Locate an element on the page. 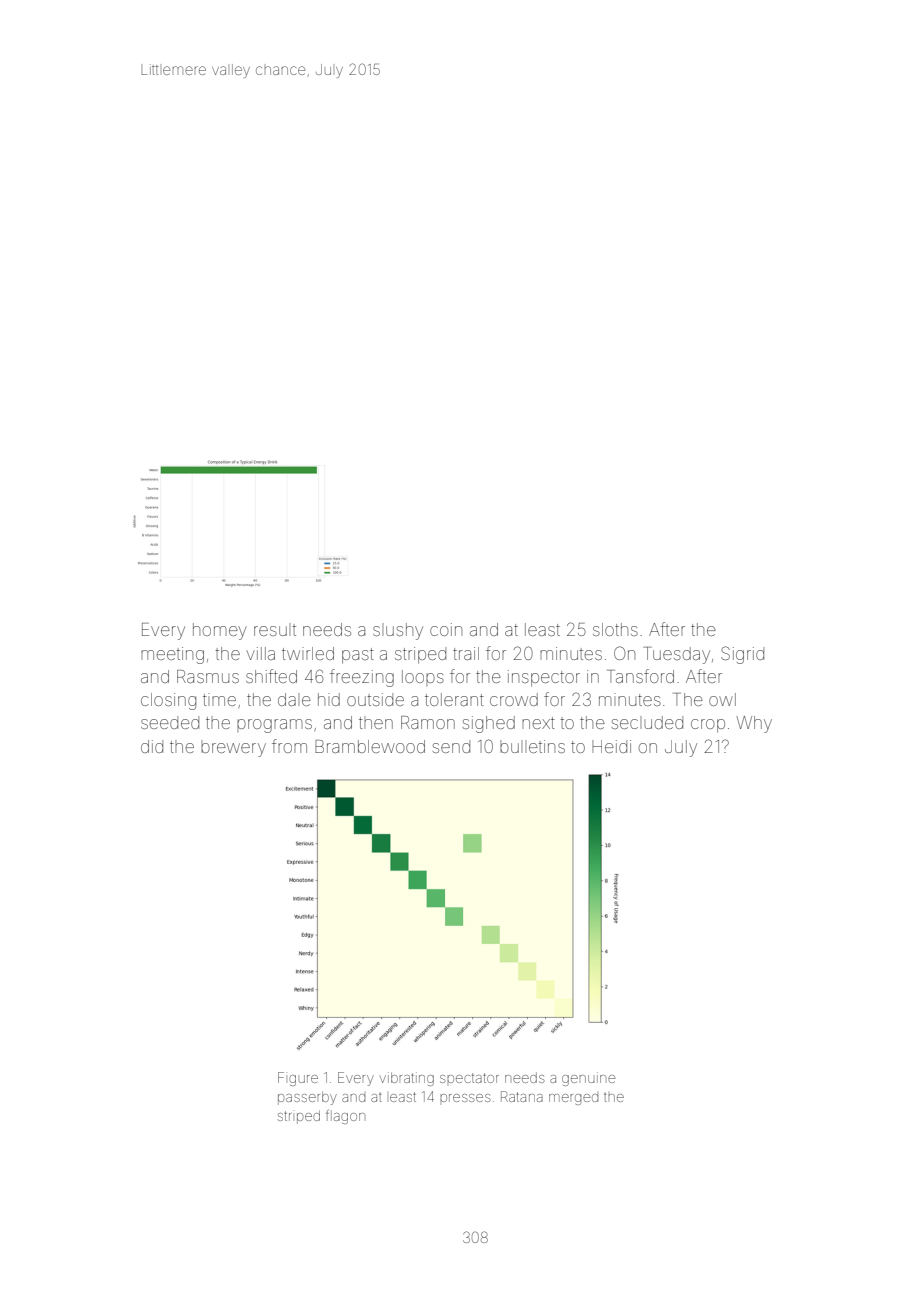 This page has width=924, height=1314. sloths is located at coordinates (615, 629).
